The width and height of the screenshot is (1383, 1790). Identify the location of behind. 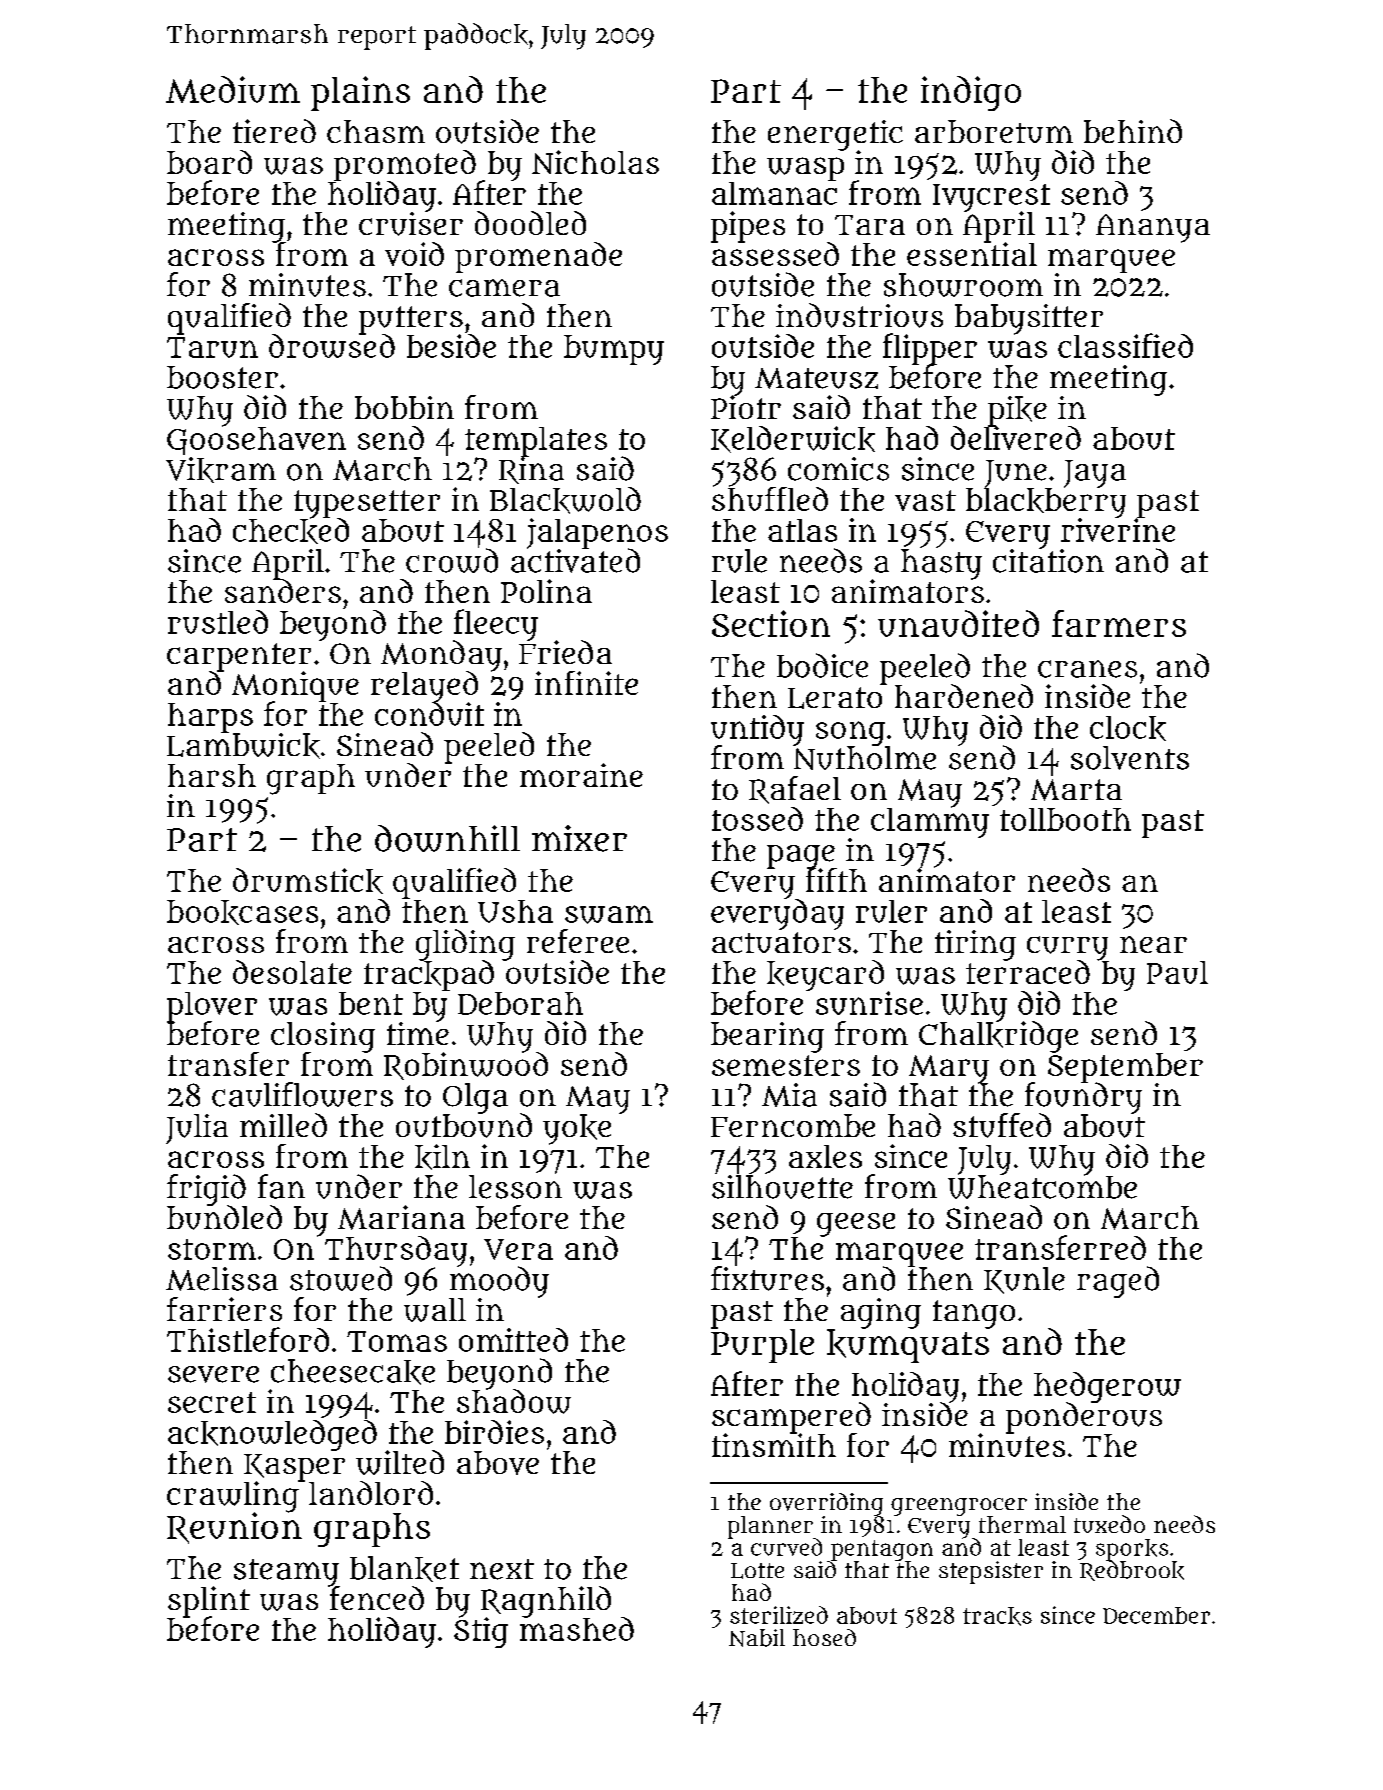
(1133, 131).
